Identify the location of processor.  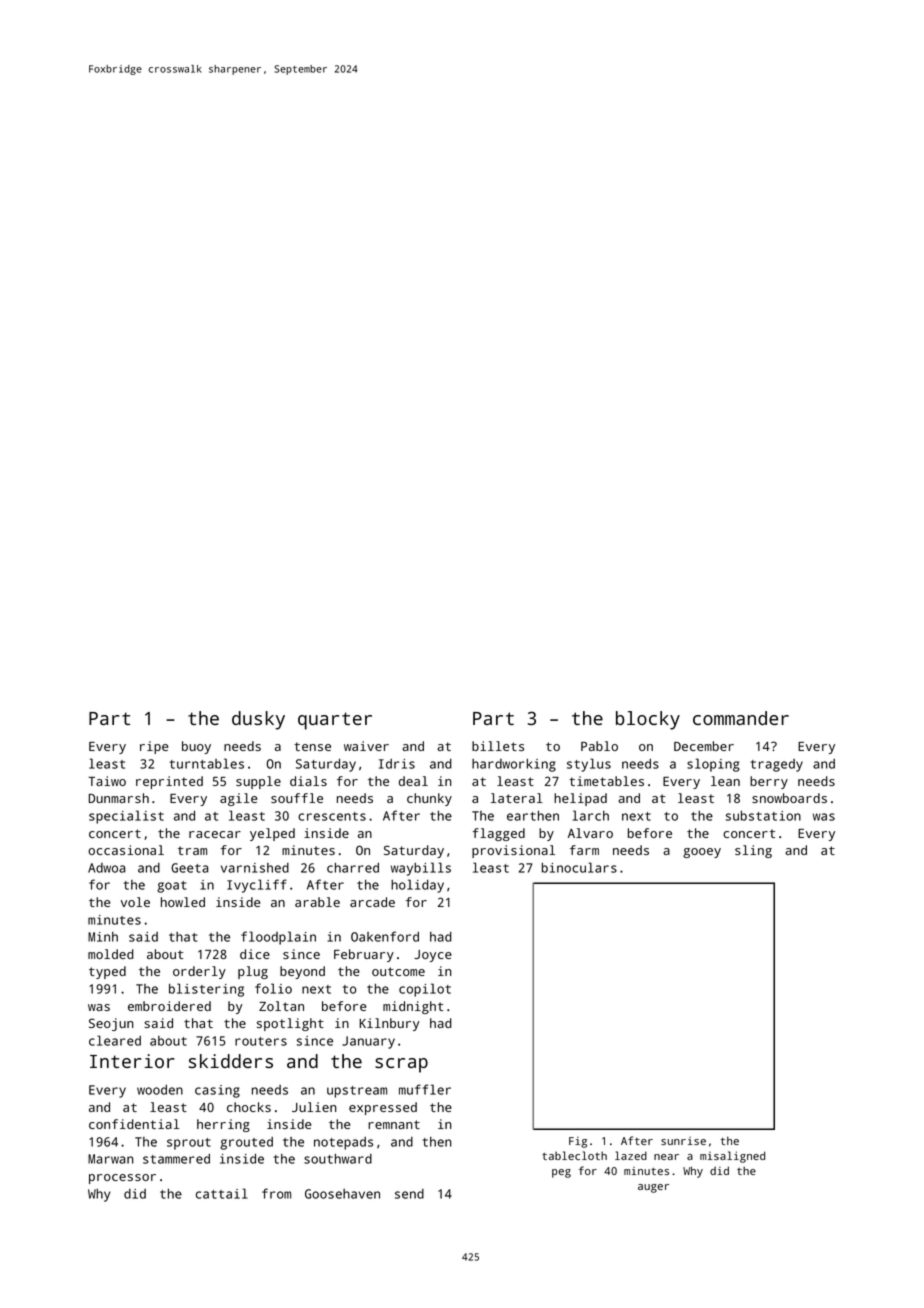
(122, 1179).
